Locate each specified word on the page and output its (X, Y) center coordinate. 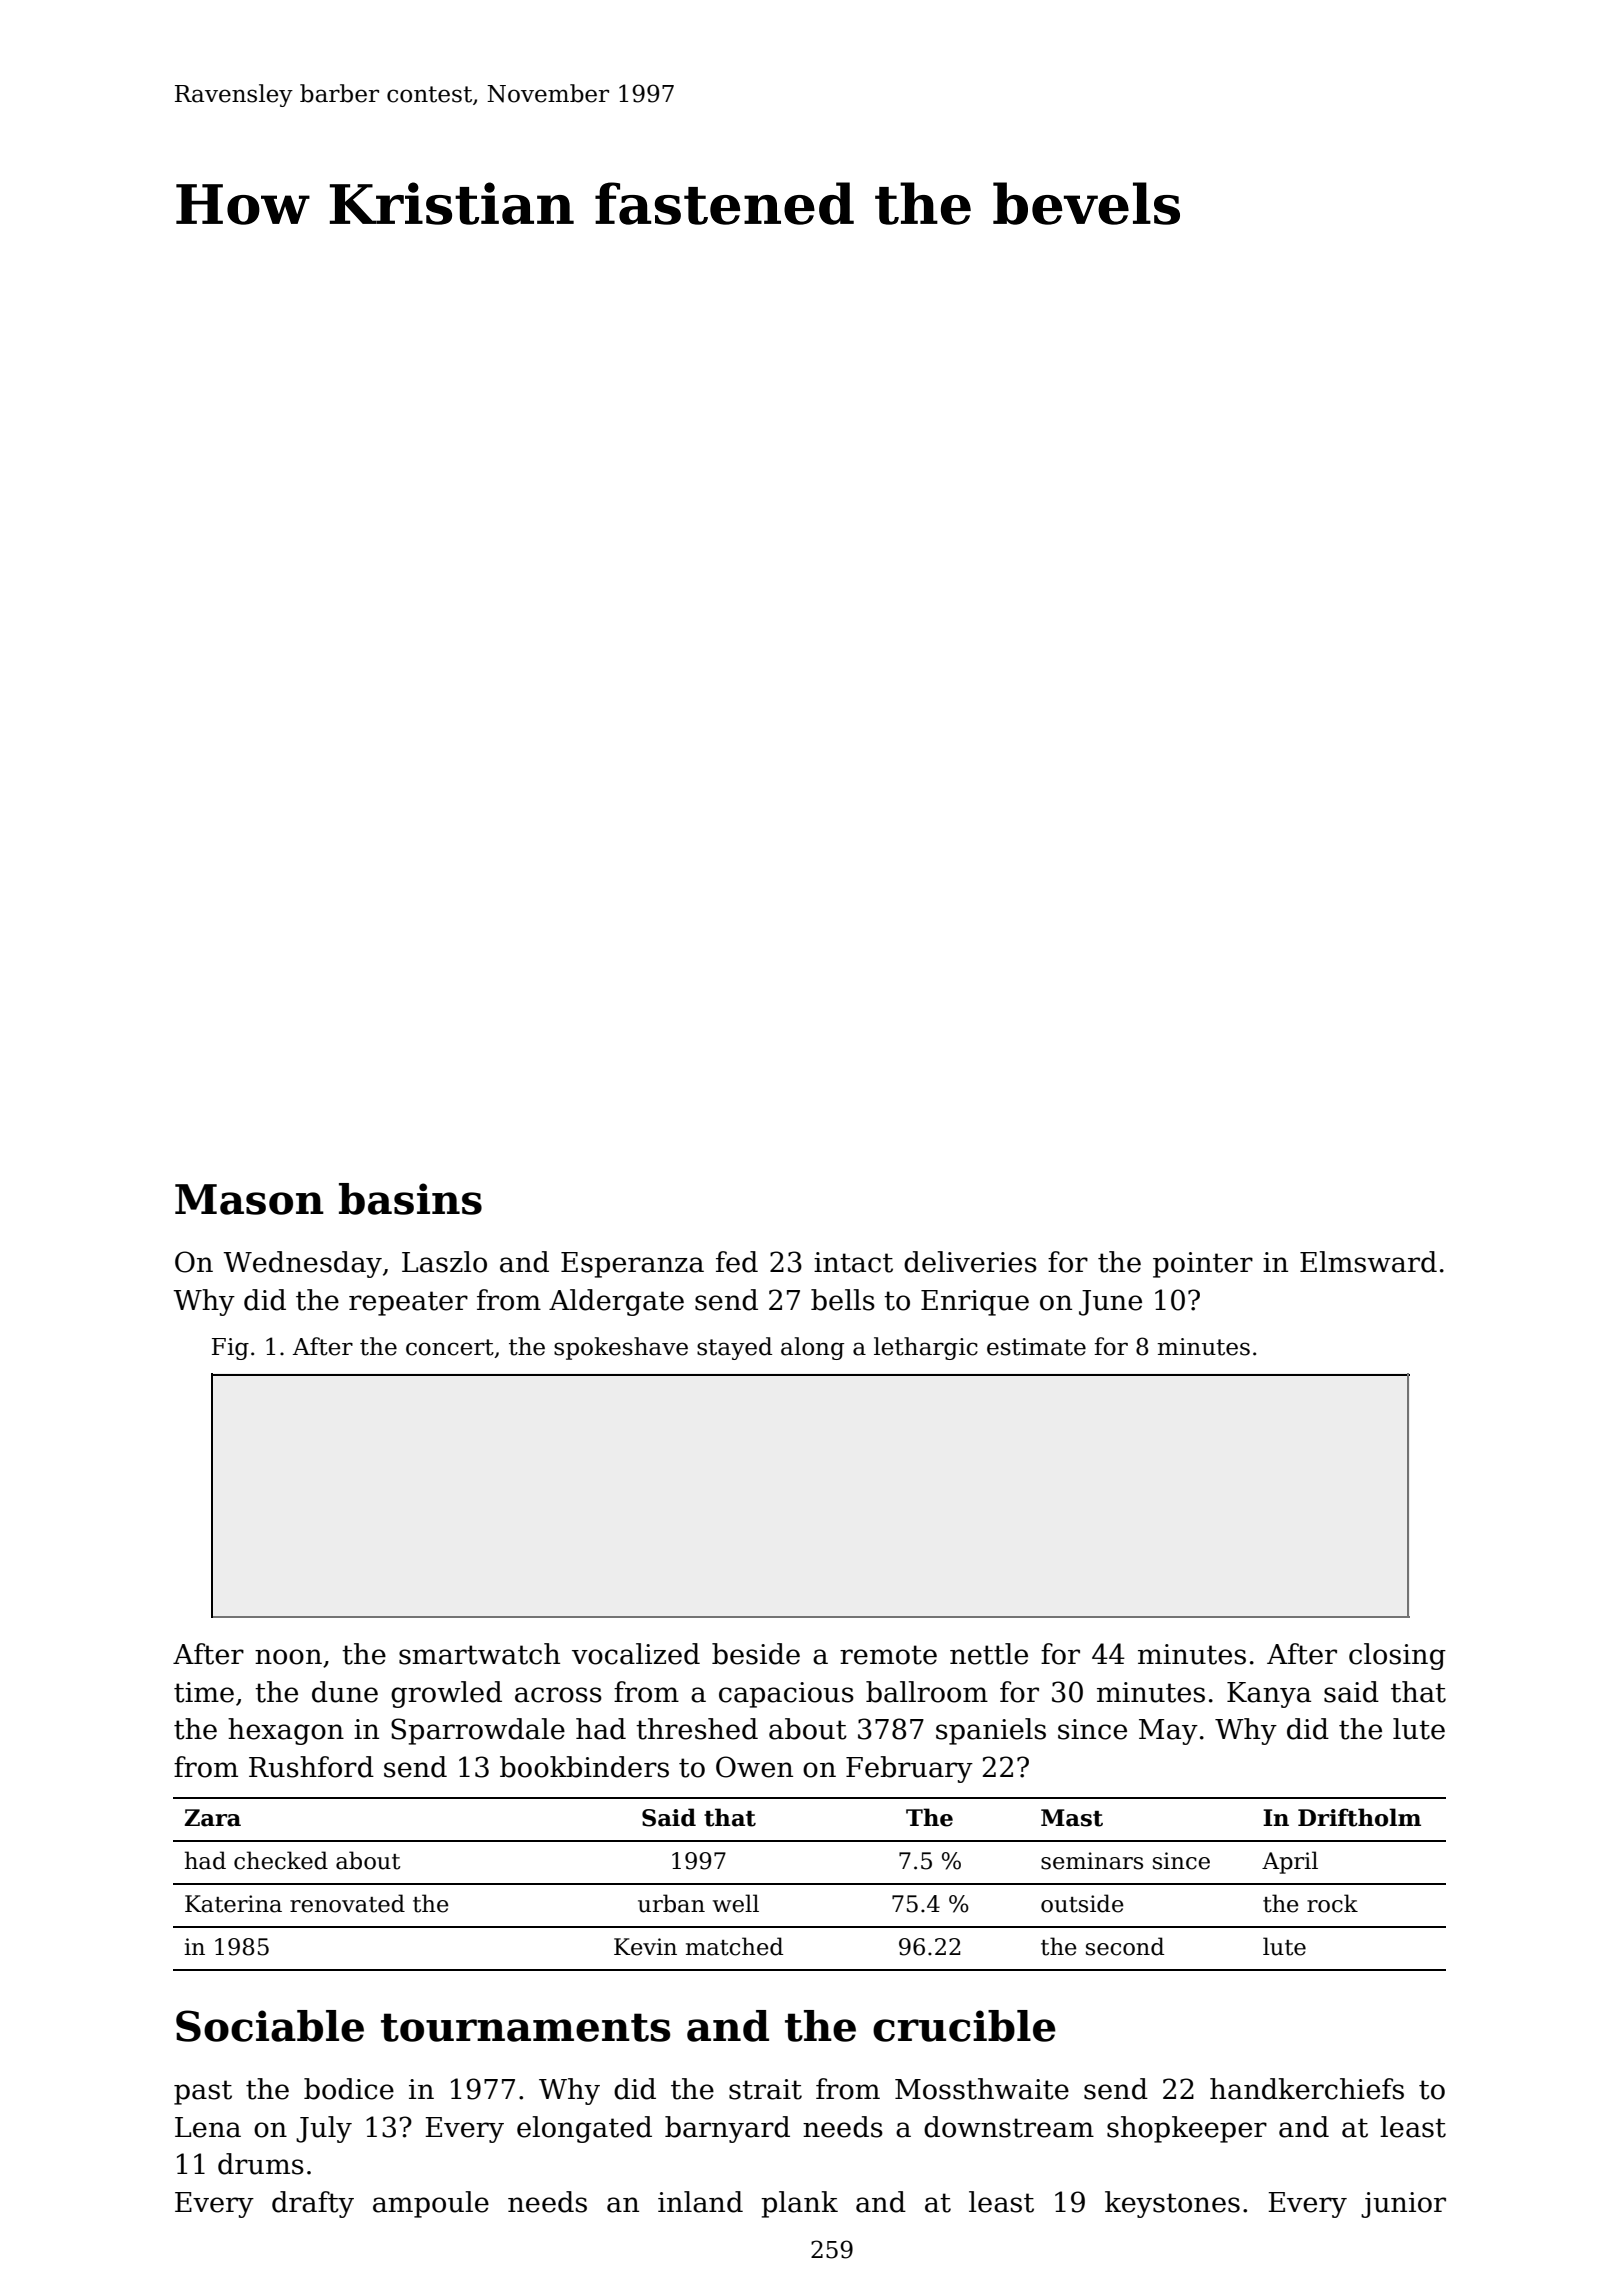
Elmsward (1368, 1262)
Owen (754, 1767)
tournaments (525, 2027)
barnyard (727, 2129)
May (1168, 1732)
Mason (249, 1199)
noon (288, 1657)
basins (410, 1199)
